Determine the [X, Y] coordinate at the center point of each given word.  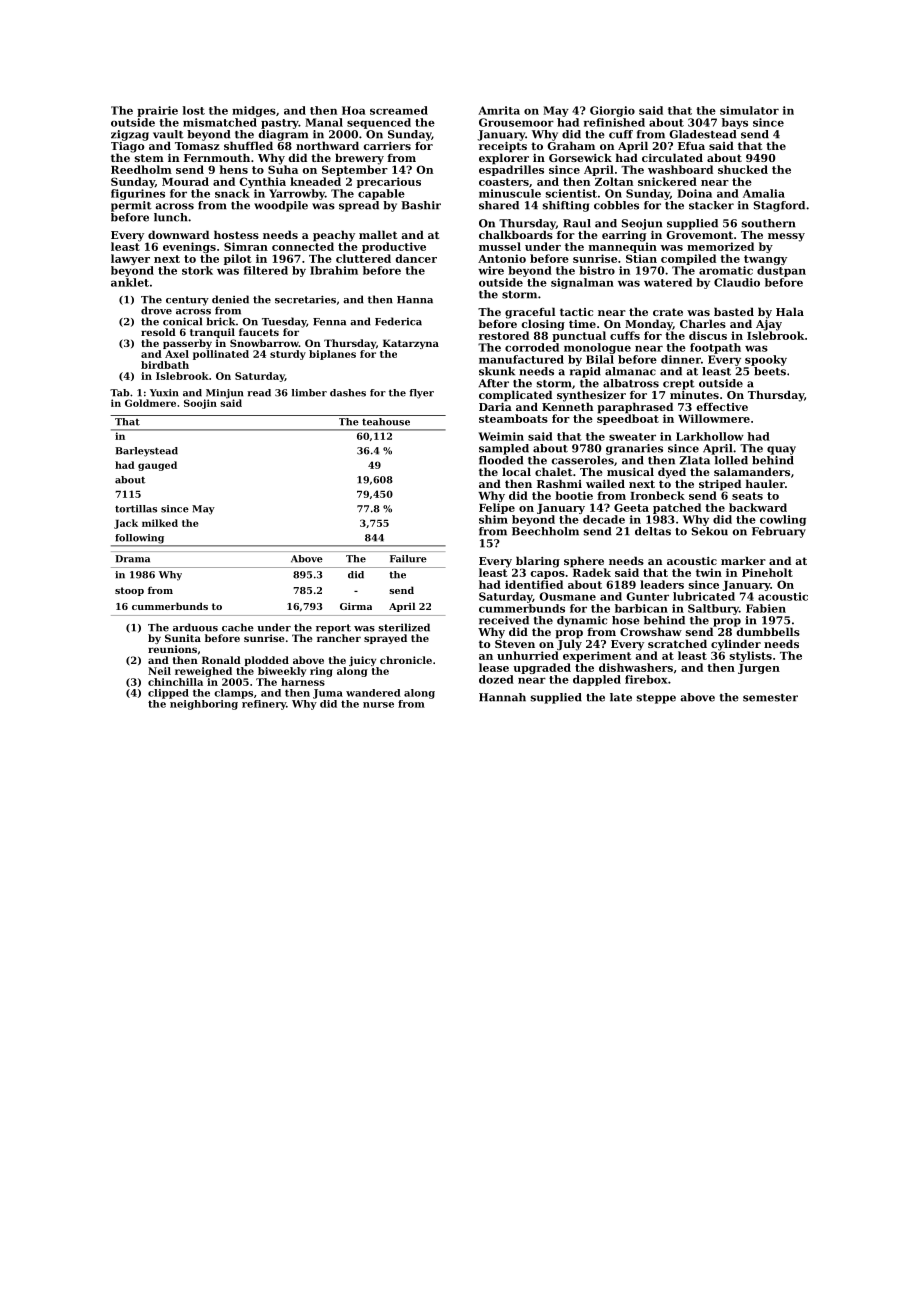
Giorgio [612, 111]
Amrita [499, 110]
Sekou [710, 531]
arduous [195, 627]
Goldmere [150, 403]
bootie [574, 495]
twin [709, 572]
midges [254, 111]
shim [493, 519]
